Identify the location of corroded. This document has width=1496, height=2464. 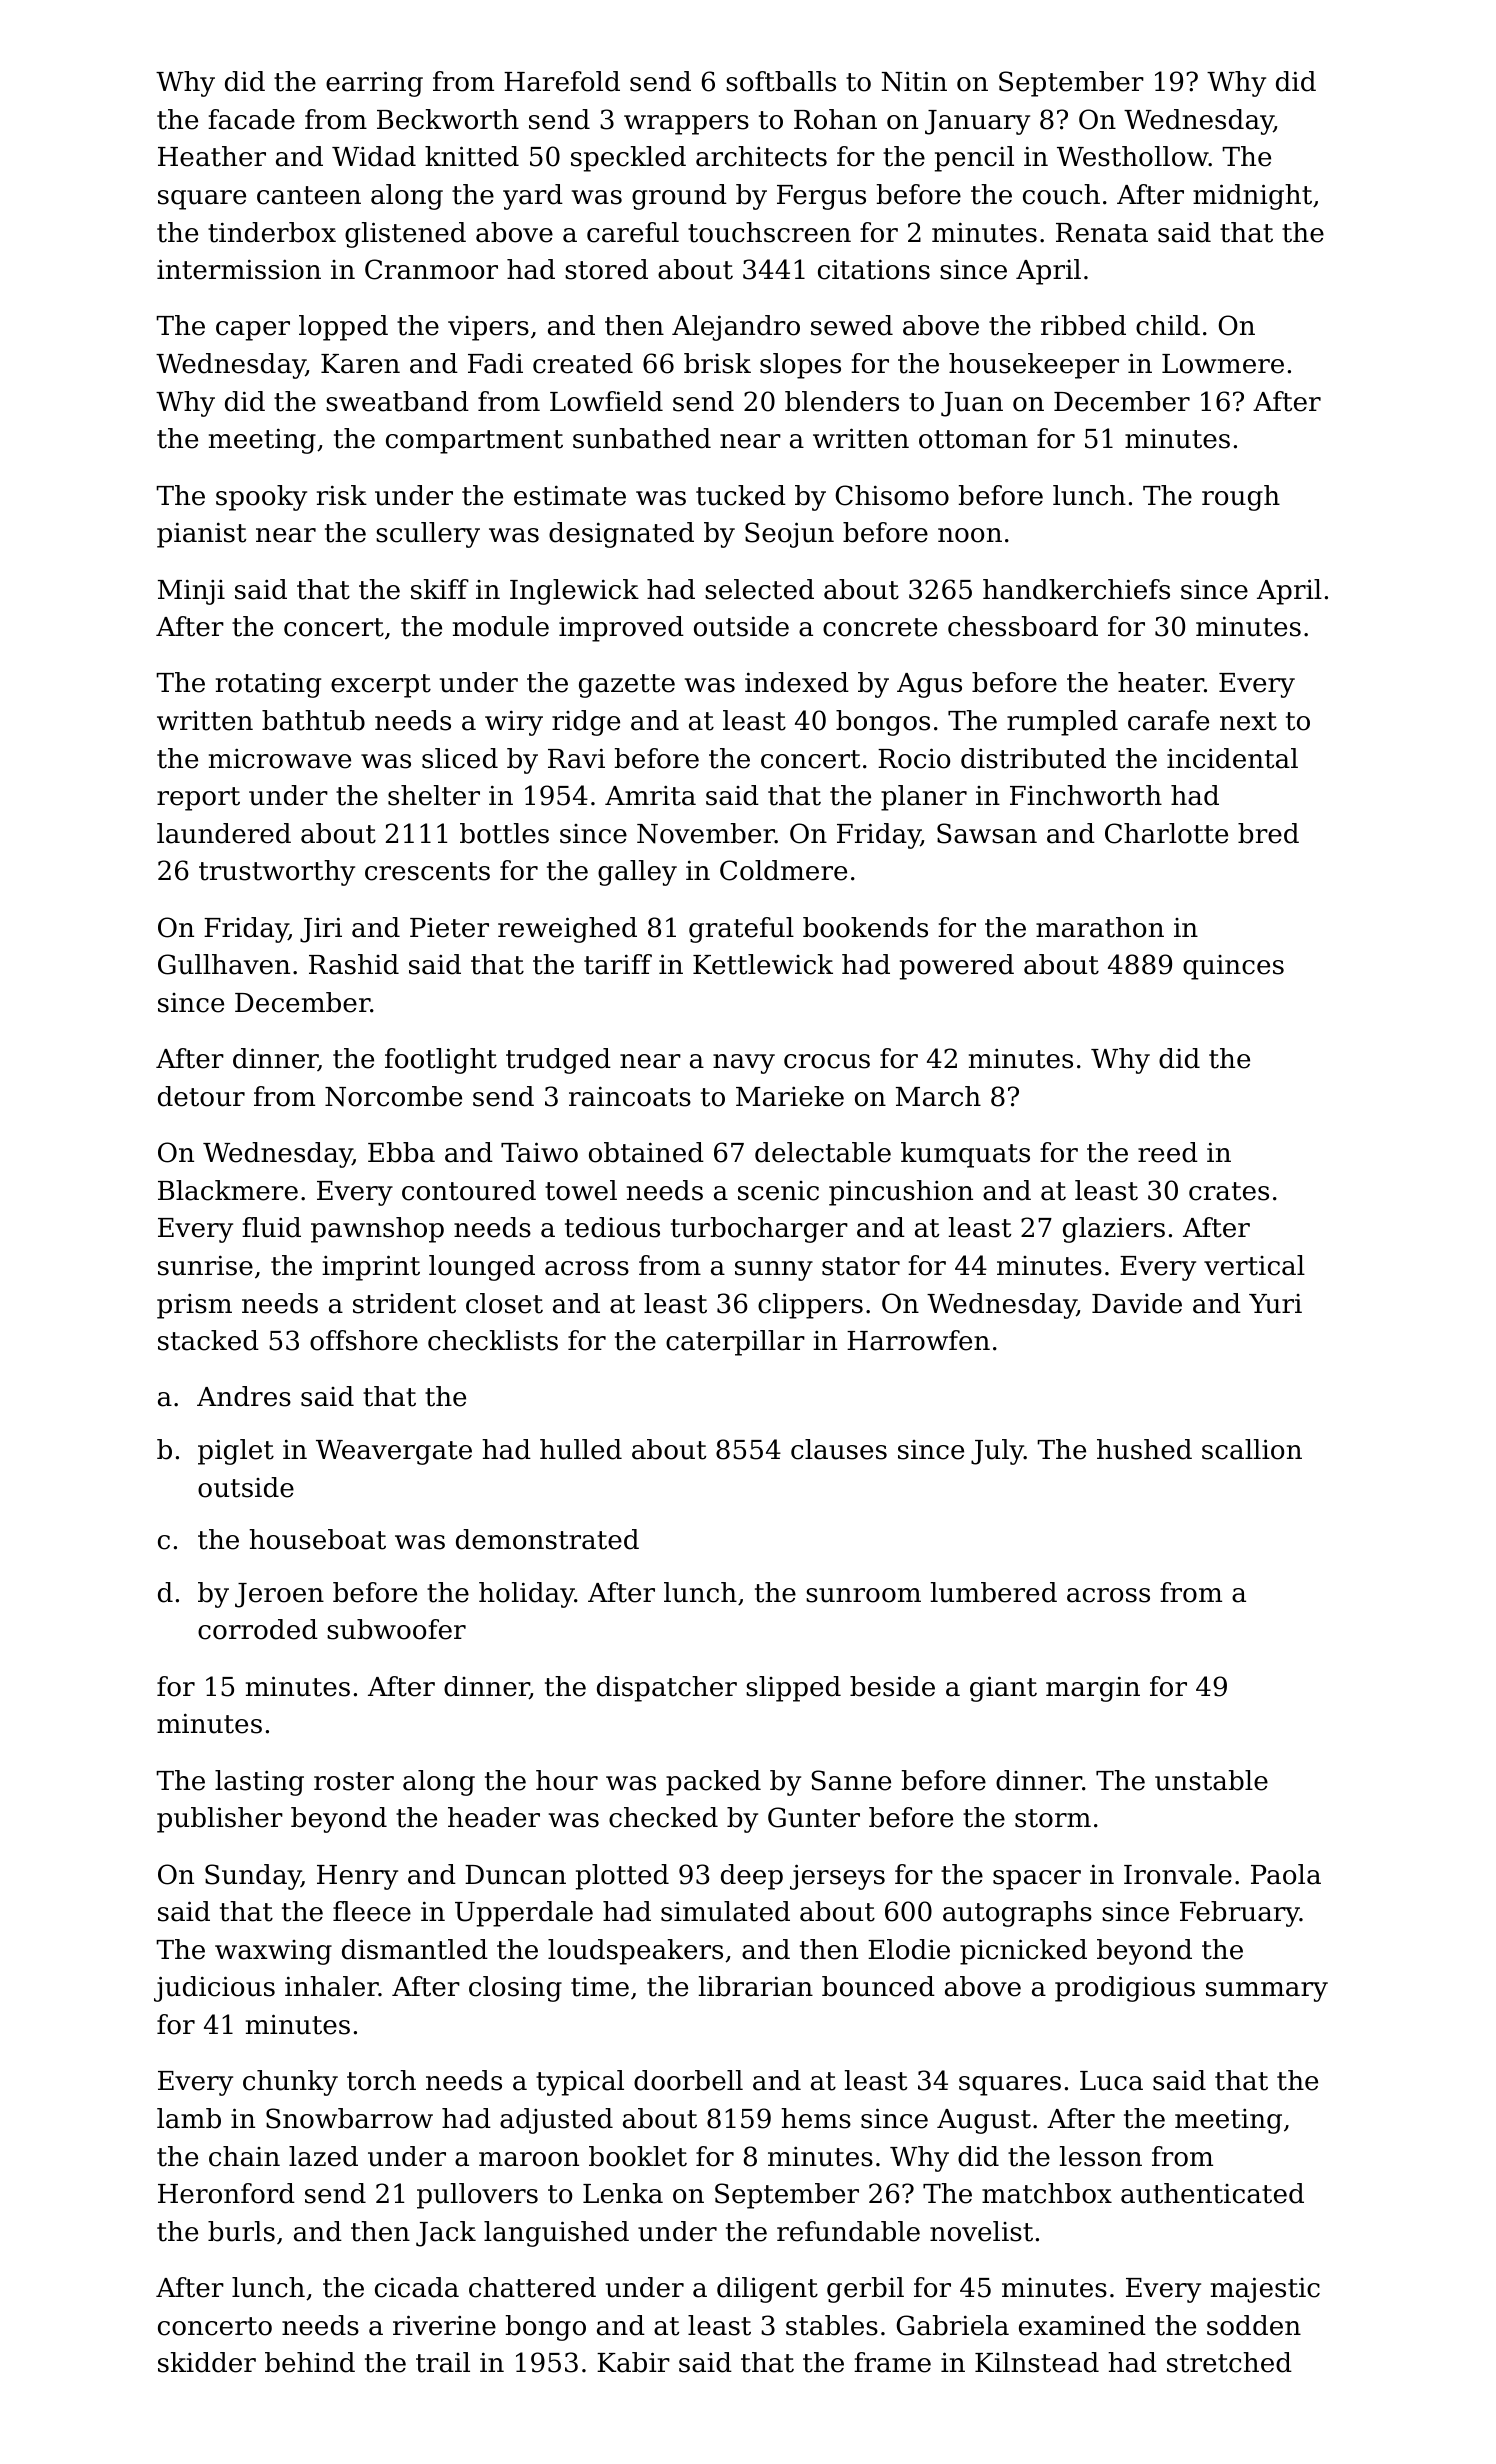
(258, 1629).
